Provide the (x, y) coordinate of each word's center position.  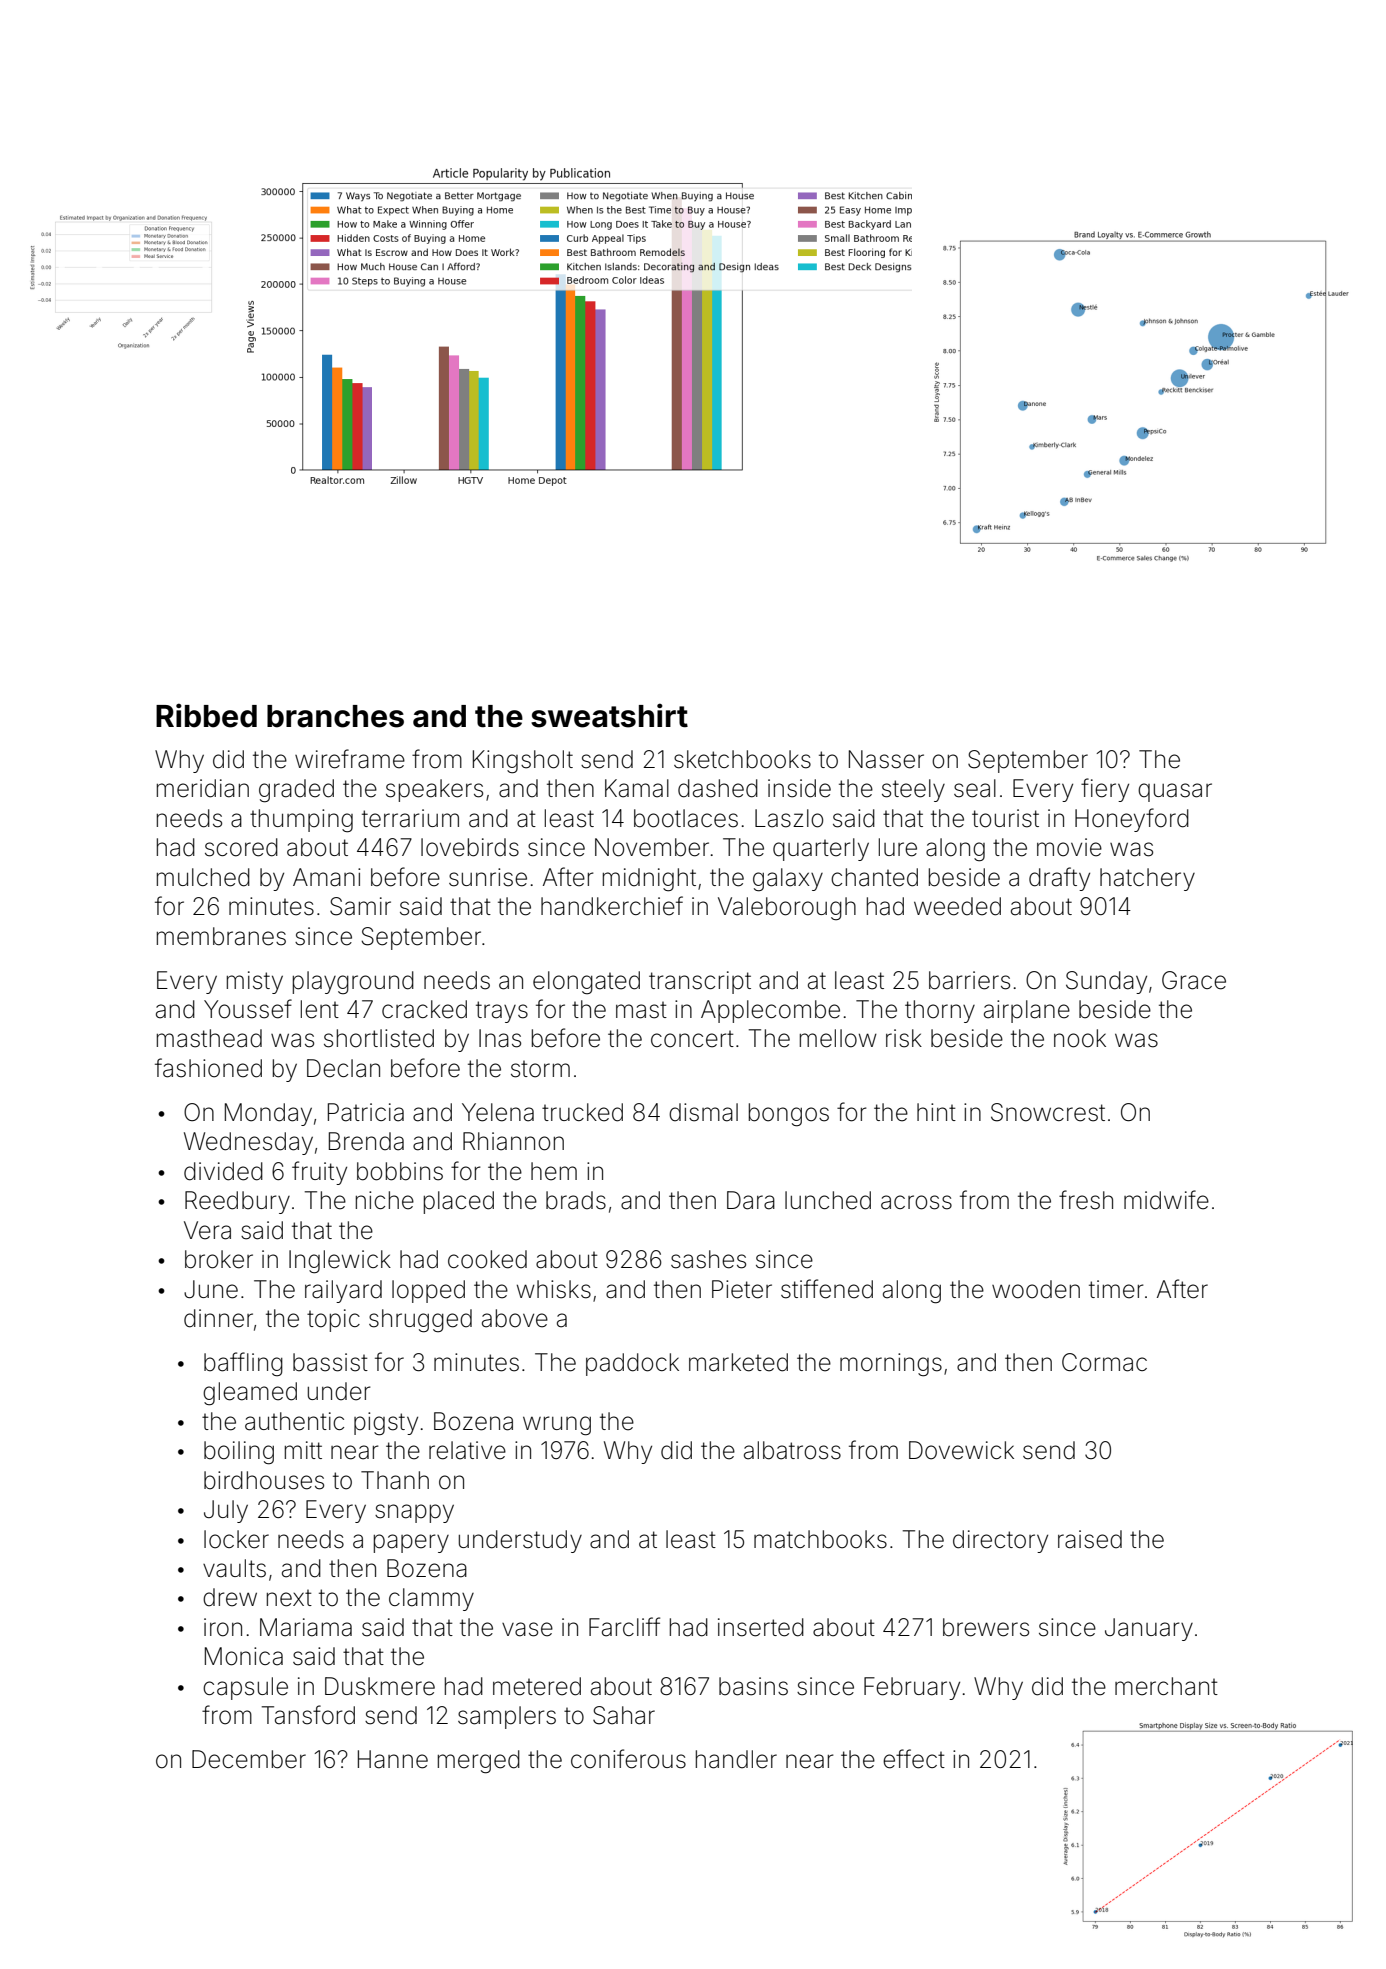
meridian (203, 788)
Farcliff (624, 1627)
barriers (969, 980)
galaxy (788, 880)
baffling (243, 1364)
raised (1090, 1539)
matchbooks (820, 1539)
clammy (431, 1599)
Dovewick (961, 1450)
